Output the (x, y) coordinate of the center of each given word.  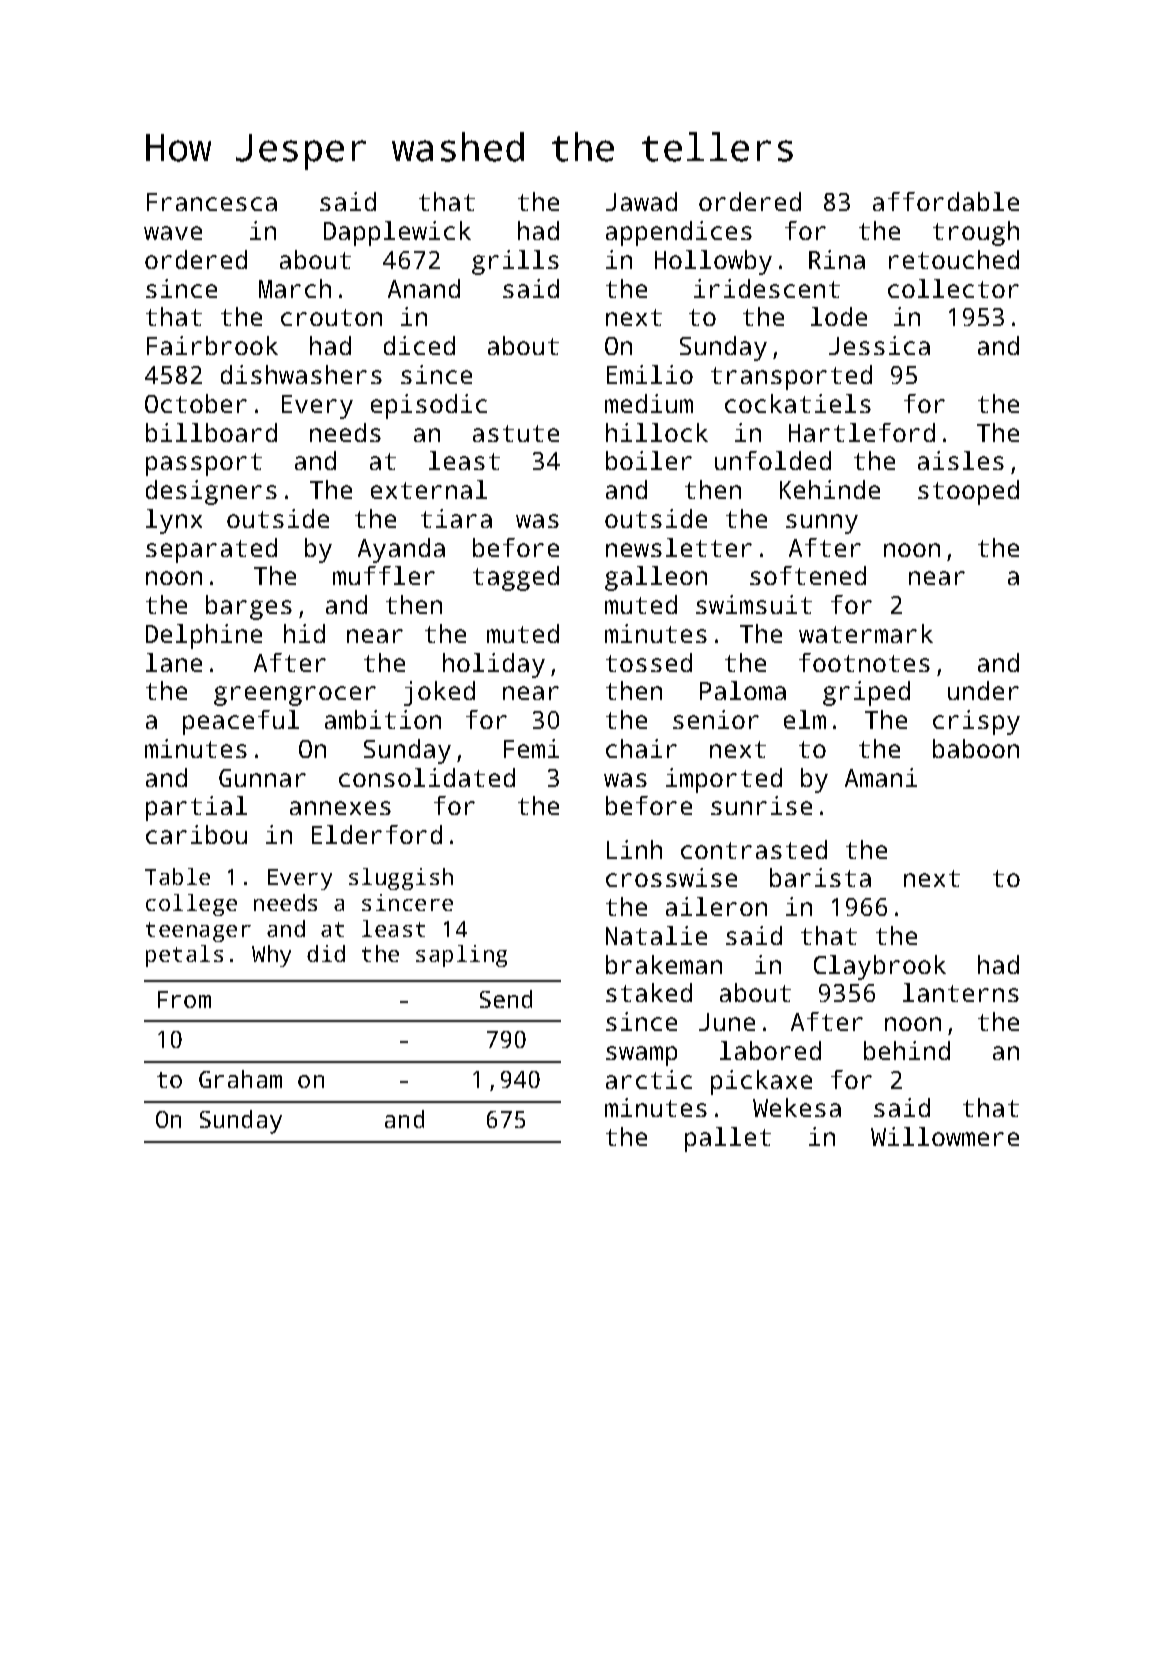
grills (515, 262)
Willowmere (945, 1136)
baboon (976, 748)
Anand (424, 288)
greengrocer (295, 696)
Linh (634, 849)
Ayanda (401, 550)
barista (820, 877)
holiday (494, 665)
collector (953, 288)
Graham (240, 1079)
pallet (728, 1139)
